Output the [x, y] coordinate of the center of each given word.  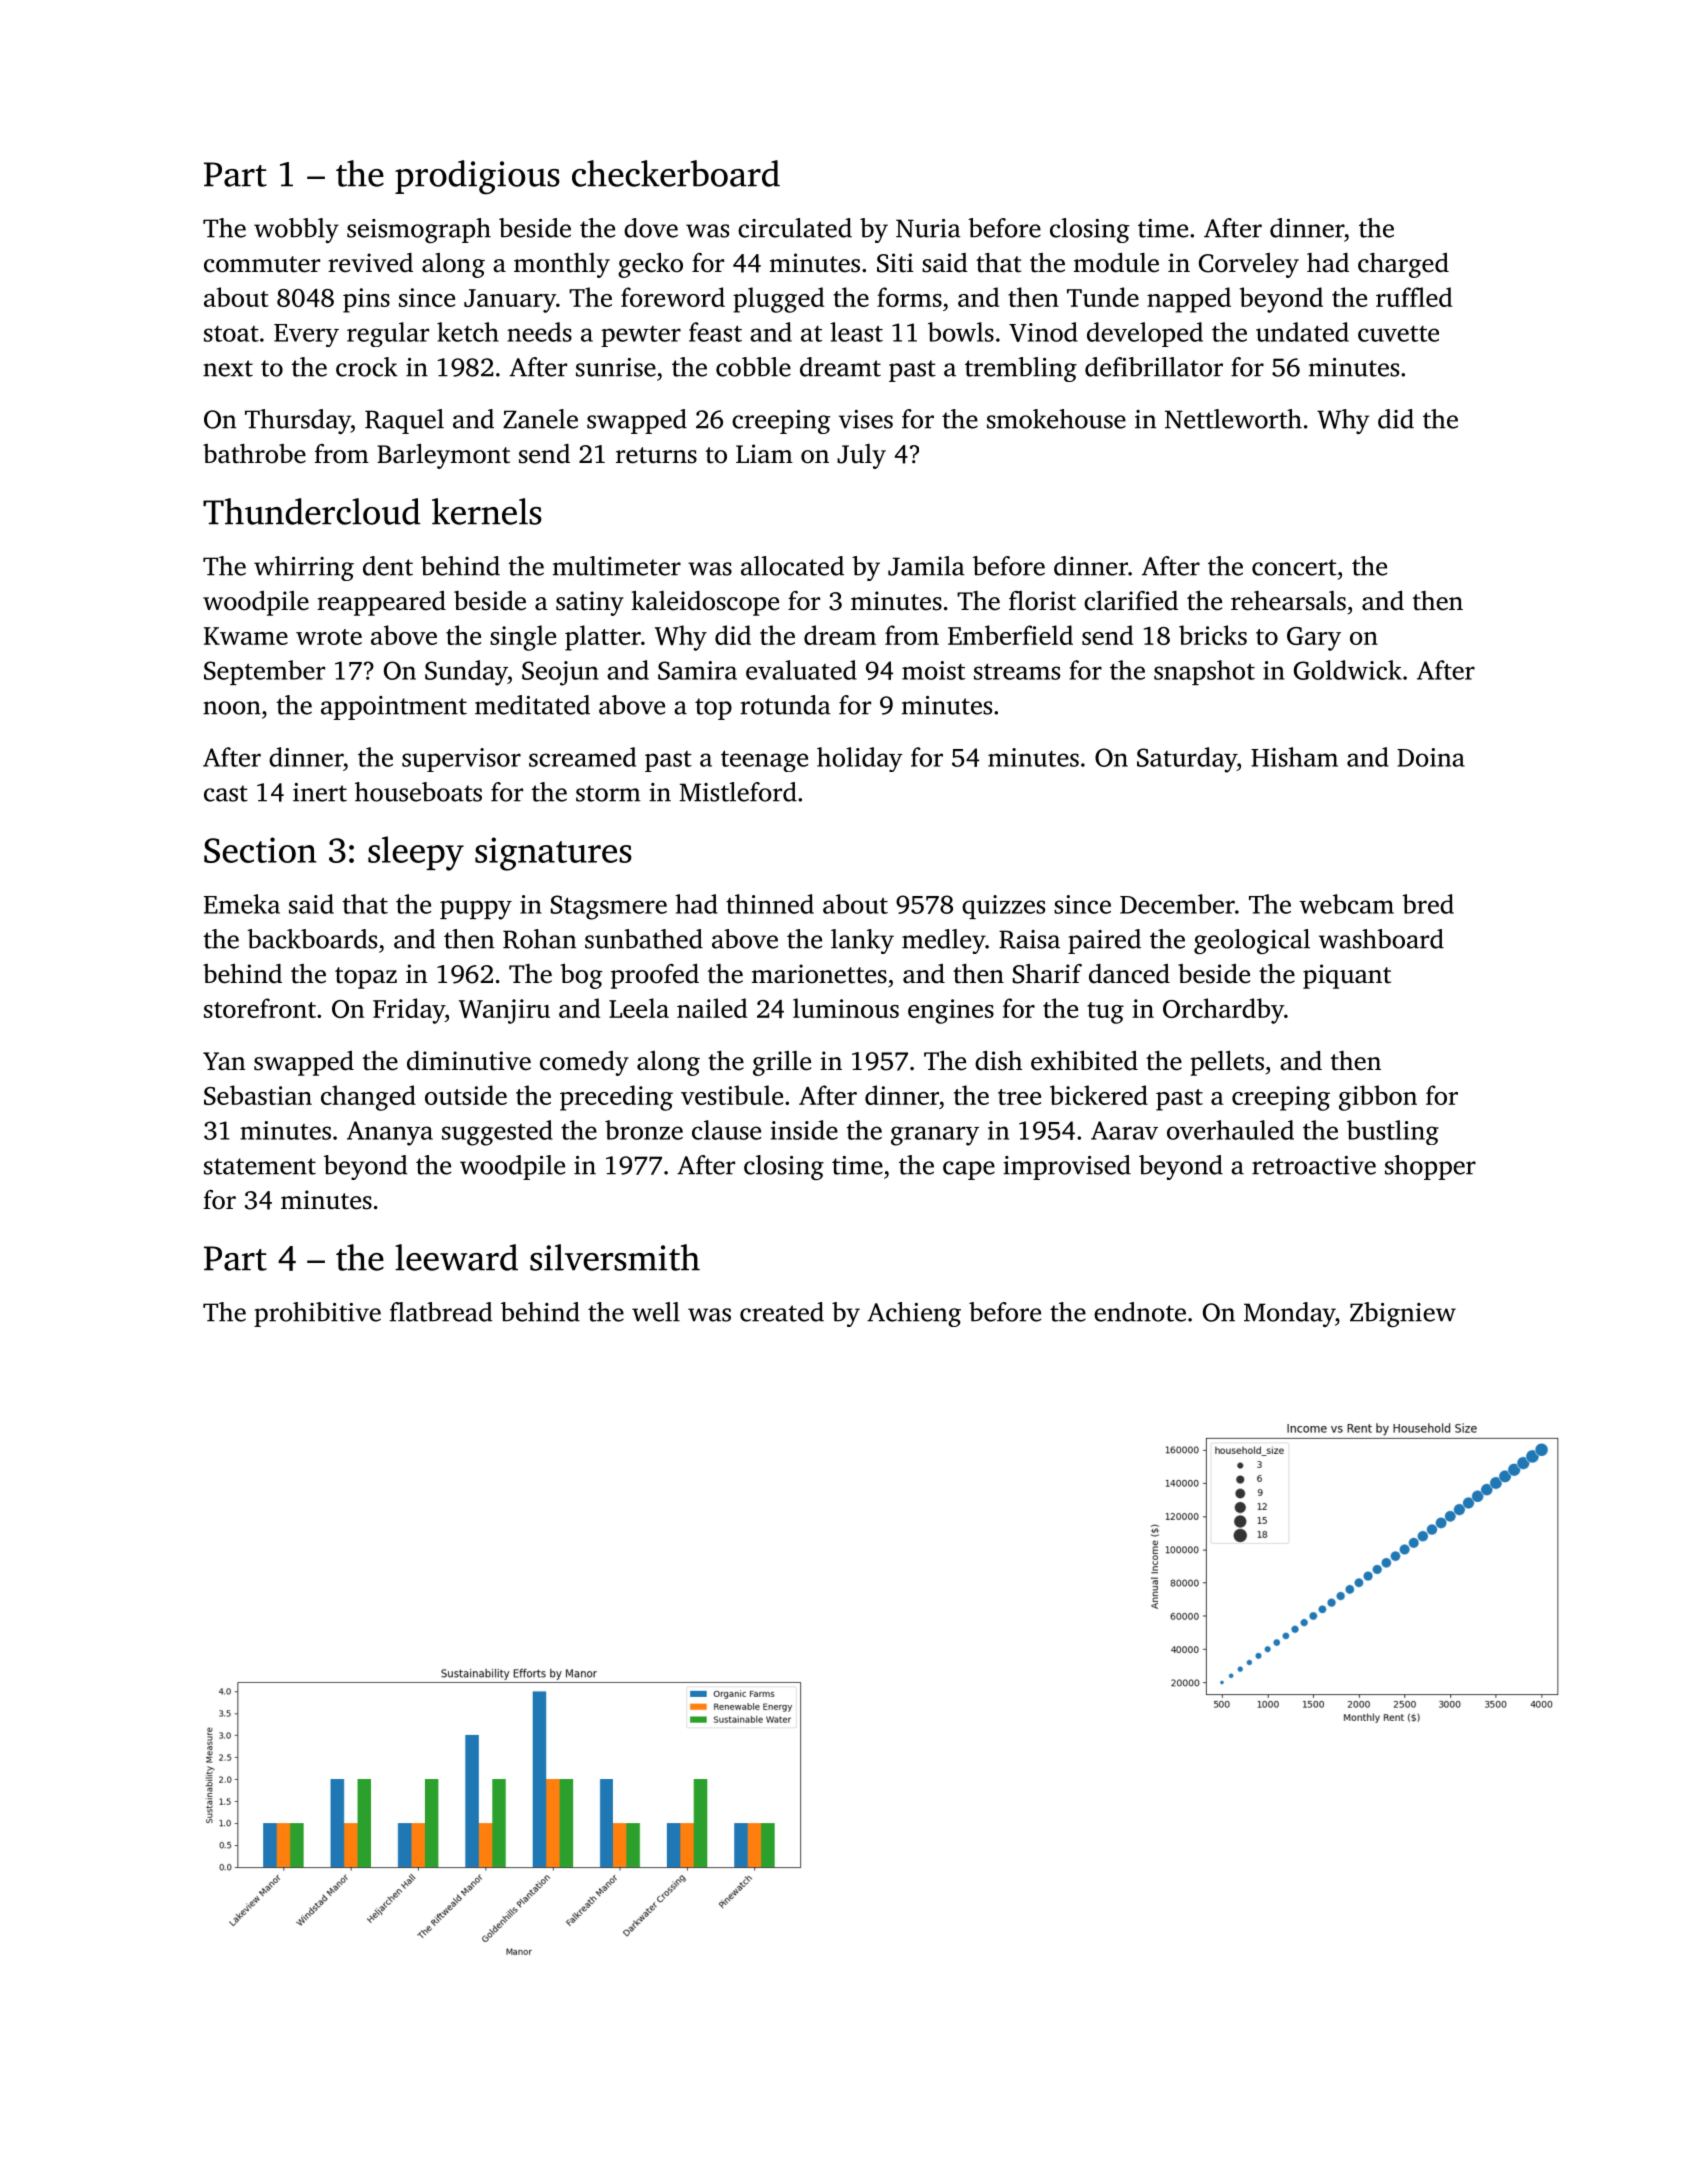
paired [1104, 941]
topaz [366, 978]
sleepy [416, 853]
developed [1145, 334]
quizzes [1003, 907]
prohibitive [317, 1314]
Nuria [928, 228]
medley [944, 941]
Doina [1431, 757]
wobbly [296, 230]
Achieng [914, 1314]
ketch [468, 332]
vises [866, 419]
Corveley [1249, 265]
